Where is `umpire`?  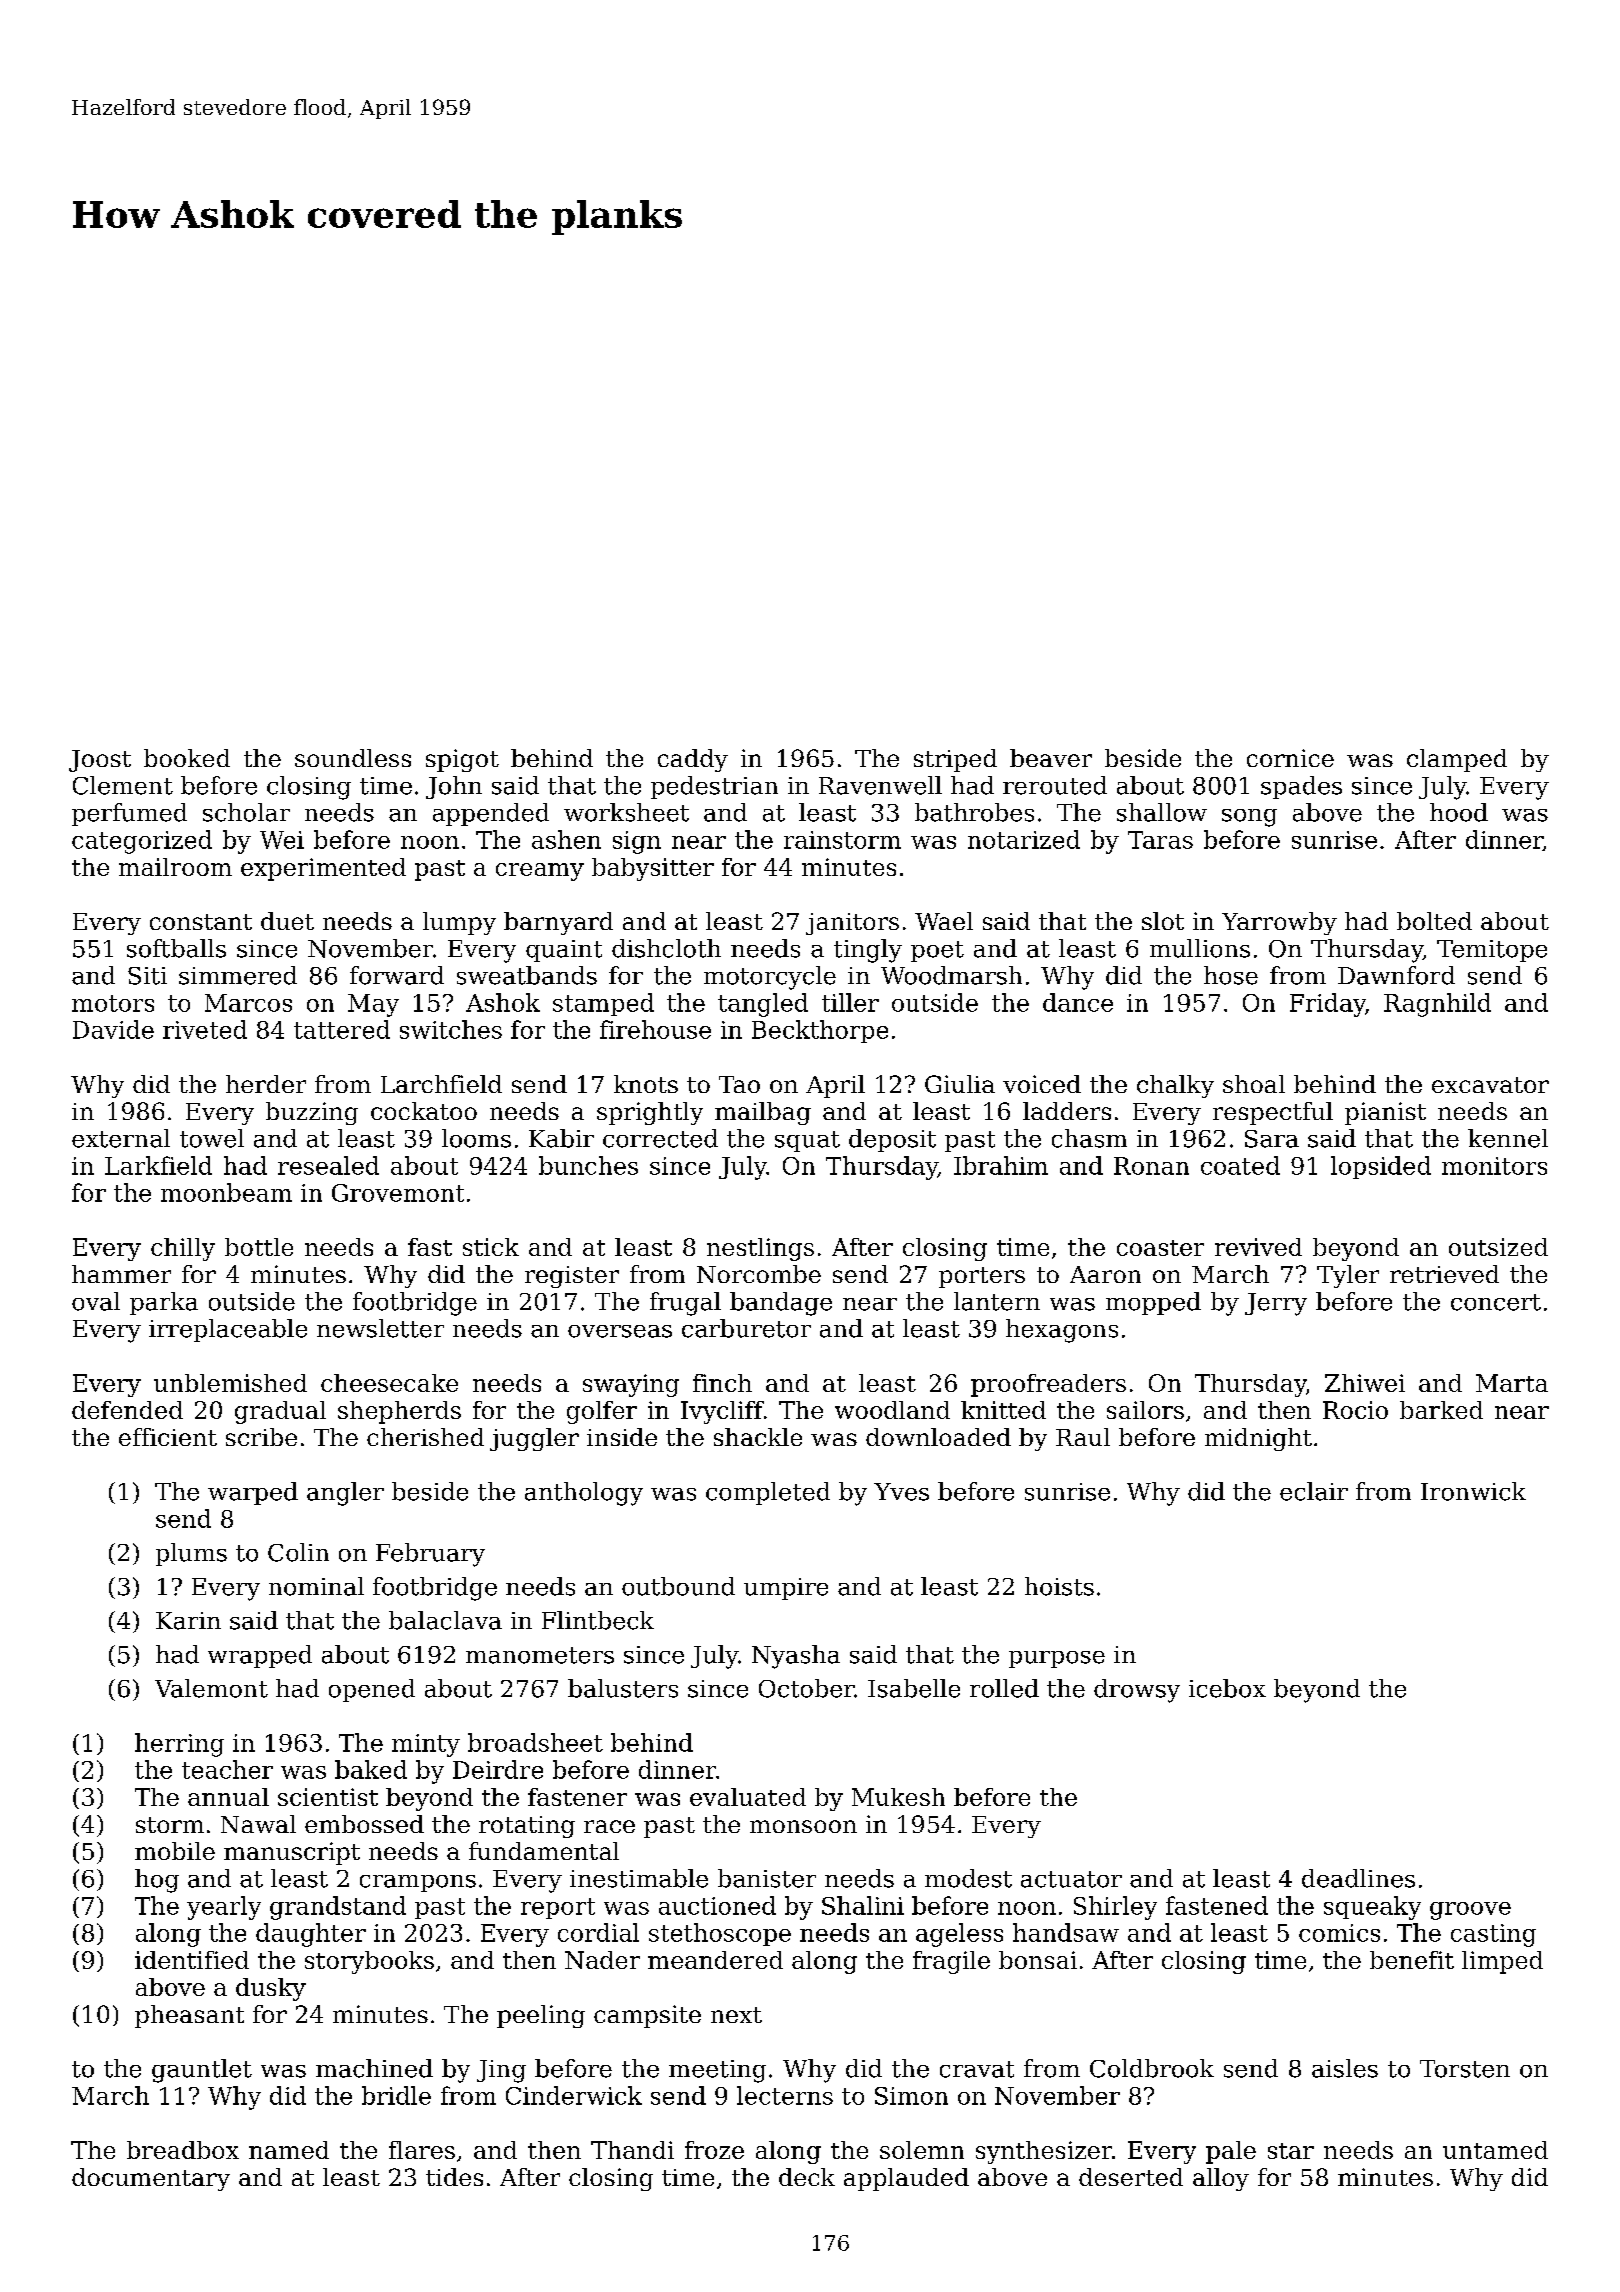 umpire is located at coordinates (786, 1589).
